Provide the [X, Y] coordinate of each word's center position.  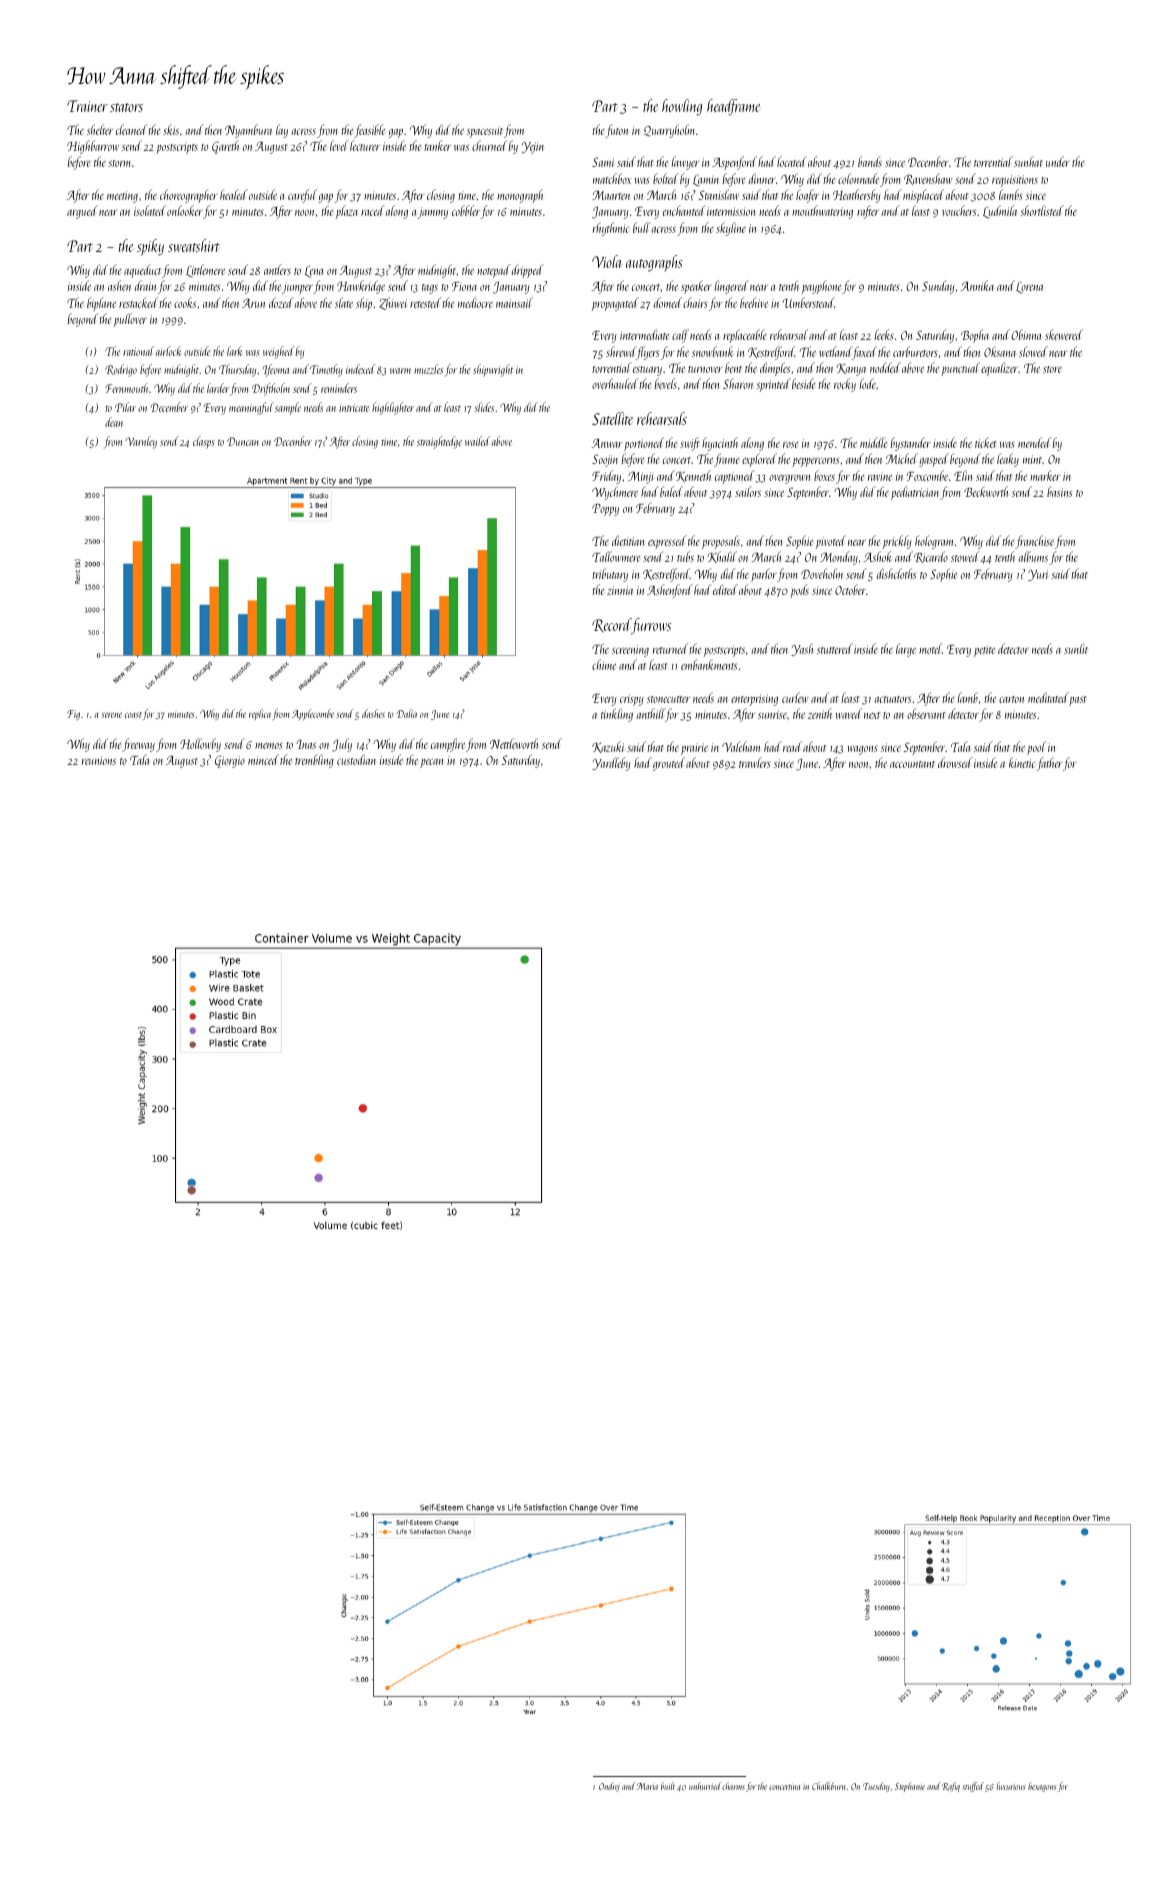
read [792, 746]
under [1058, 161]
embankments [709, 664]
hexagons [1042, 1787]
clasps [204, 442]
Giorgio [230, 761]
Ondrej [609, 1787]
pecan [431, 763]
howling [682, 107]
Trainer [87, 106]
